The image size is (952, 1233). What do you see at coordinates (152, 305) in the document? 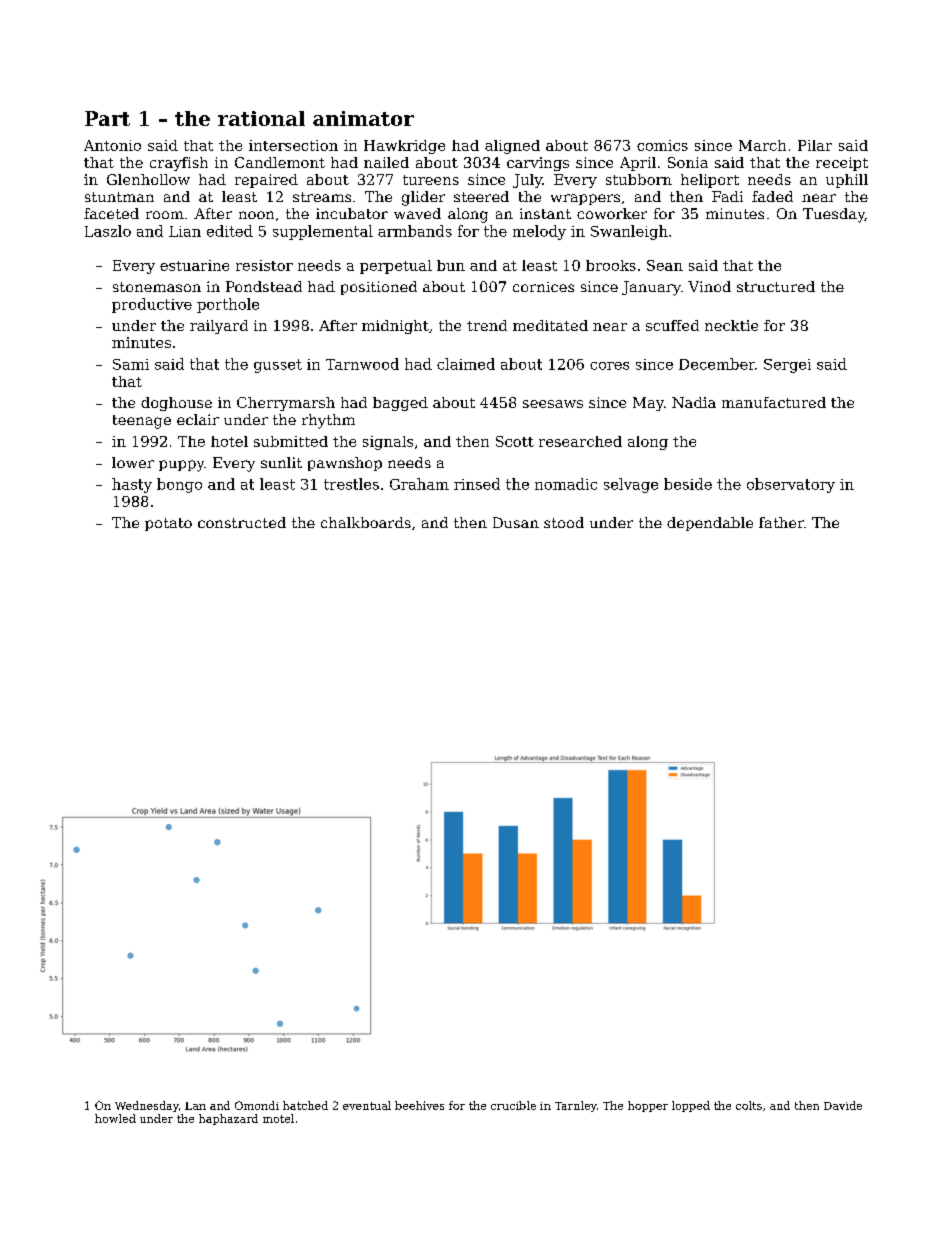
I see `productive` at bounding box center [152, 305].
